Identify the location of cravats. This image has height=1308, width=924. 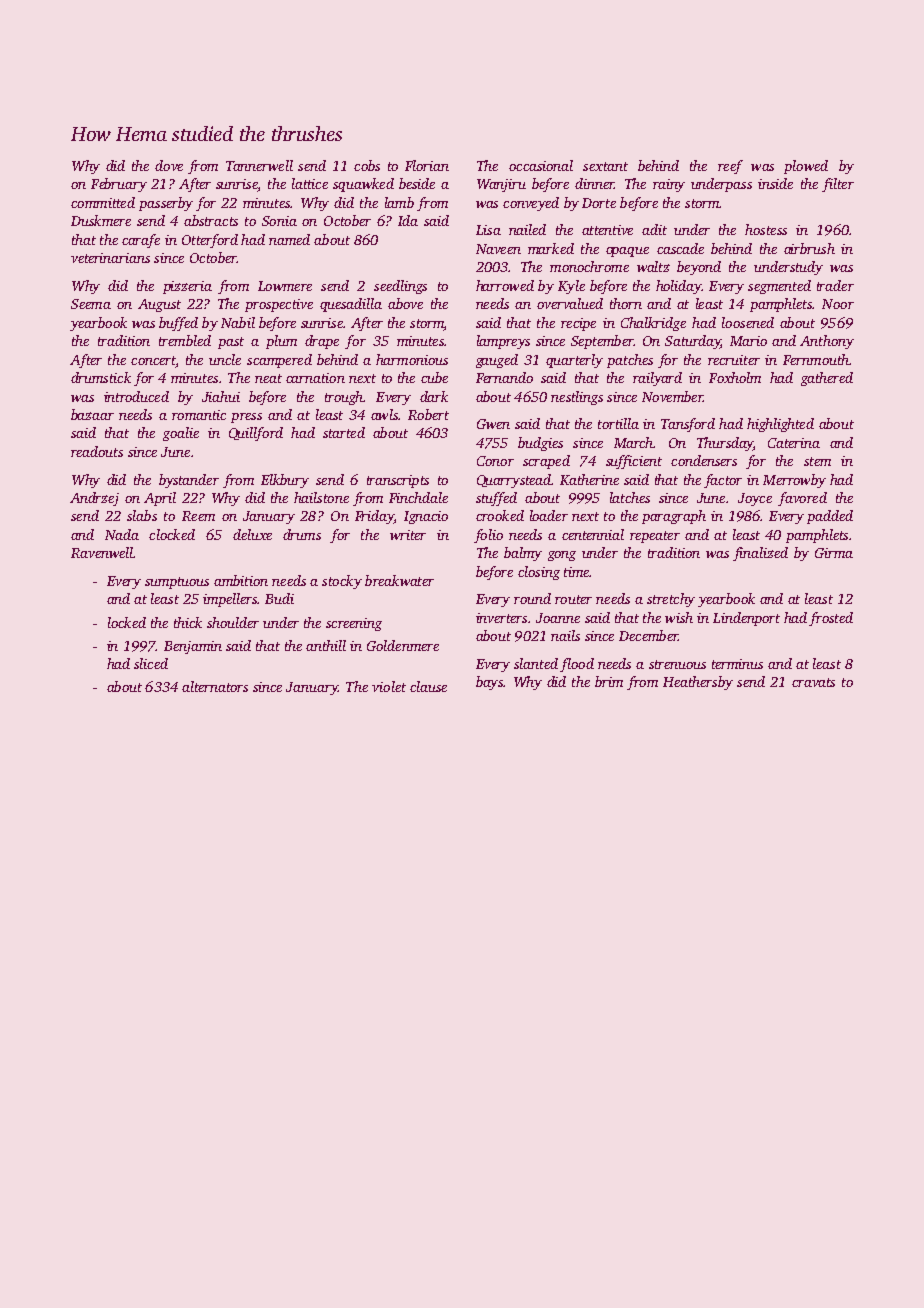
(813, 682).
